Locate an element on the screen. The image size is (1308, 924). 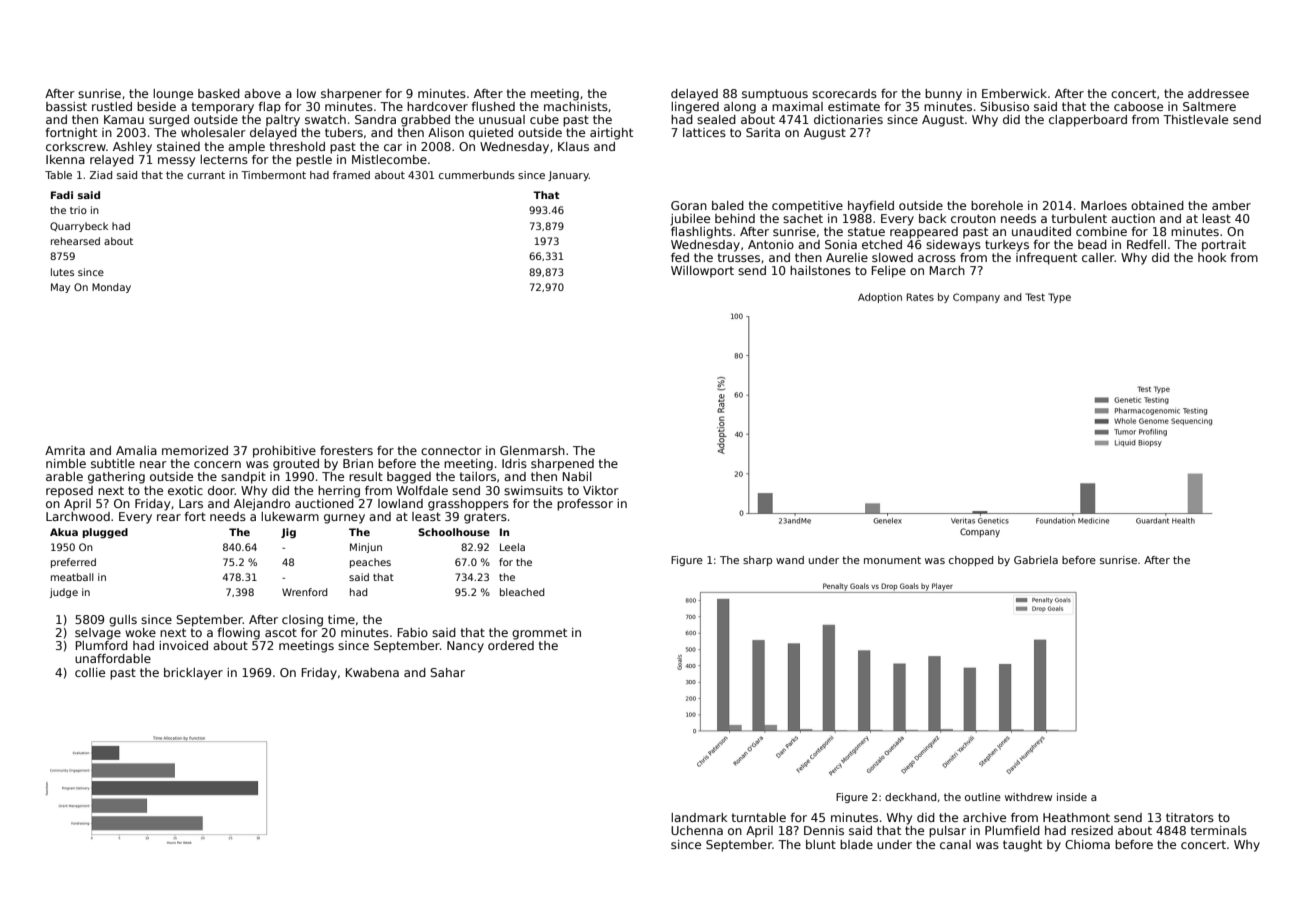
fed is located at coordinates (680, 257).
